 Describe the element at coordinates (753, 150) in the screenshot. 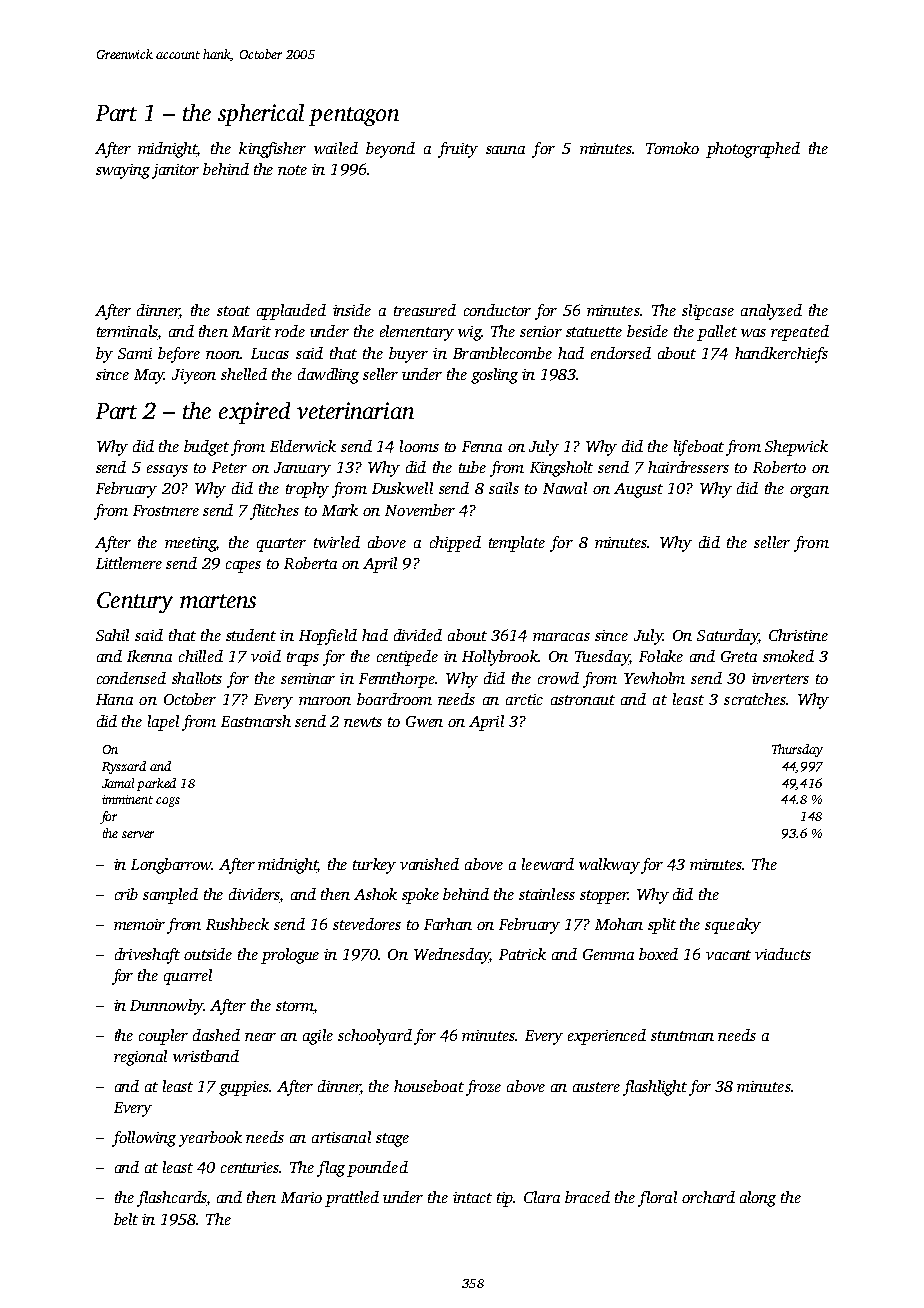

I see `photographed` at that location.
